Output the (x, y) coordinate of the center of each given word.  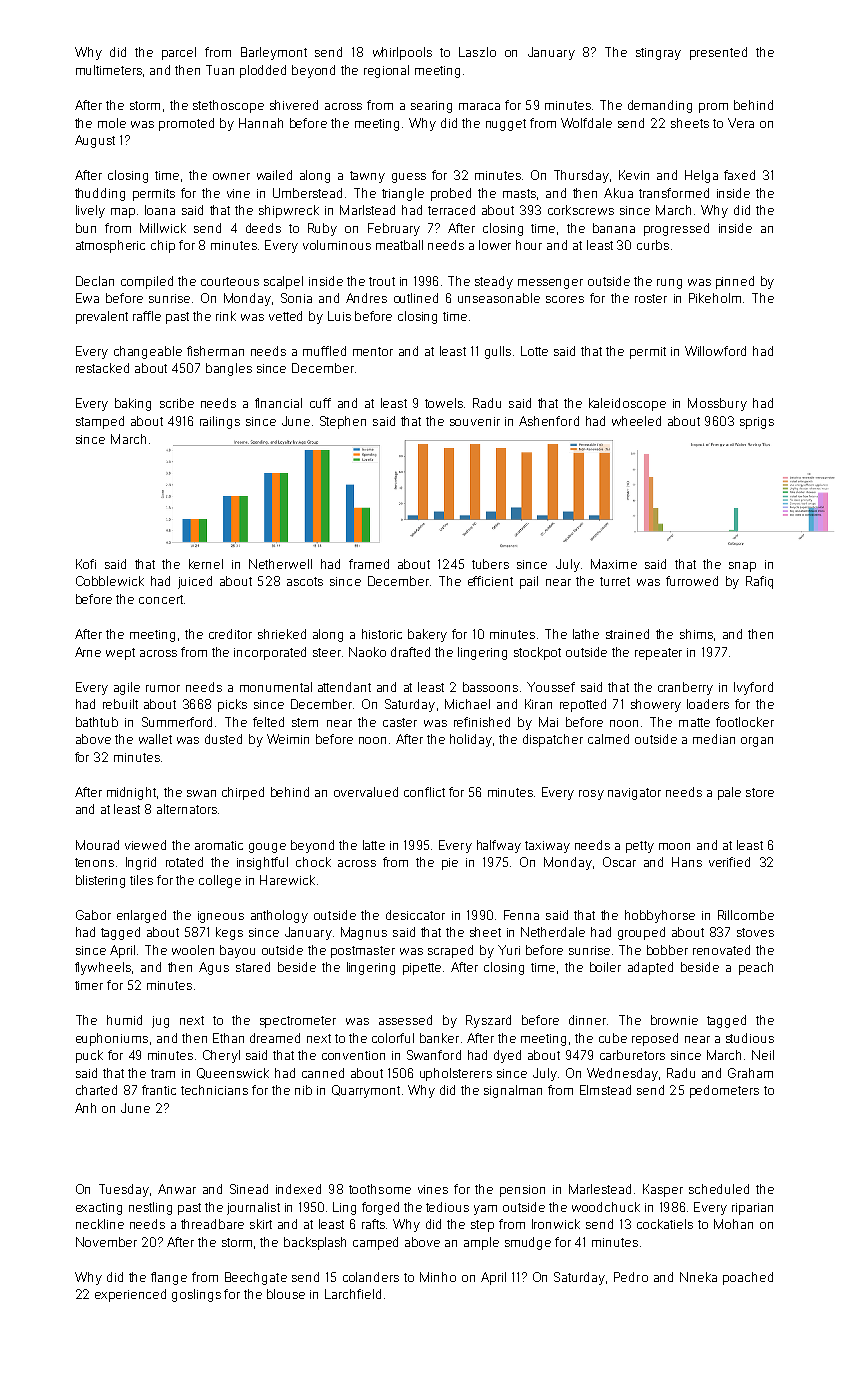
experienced (130, 1295)
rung (669, 284)
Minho (438, 1277)
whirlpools (402, 53)
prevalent (102, 317)
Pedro (631, 1277)
